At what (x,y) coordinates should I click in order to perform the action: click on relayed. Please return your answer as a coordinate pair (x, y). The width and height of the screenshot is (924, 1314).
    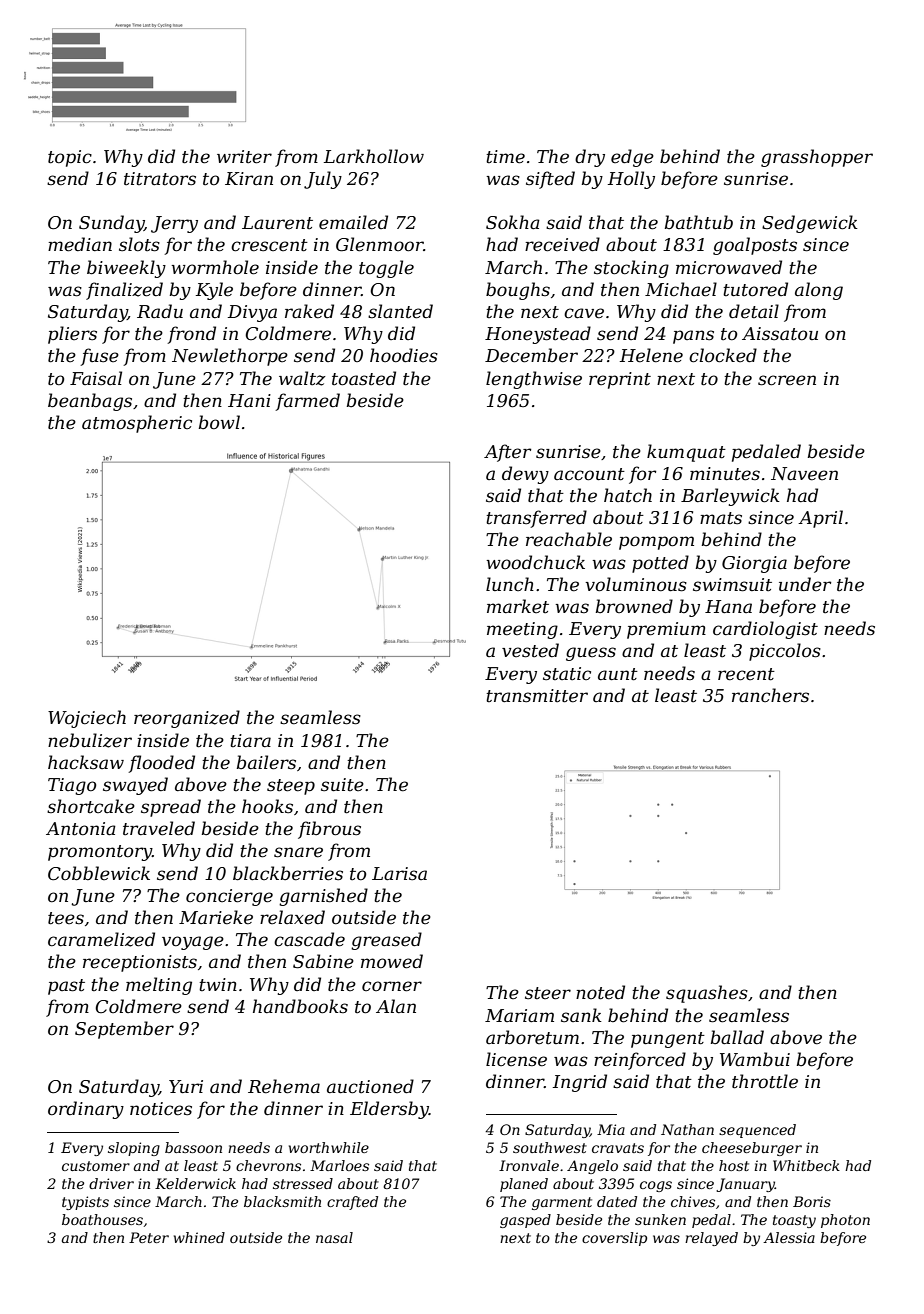
    Looking at the image, I should click on (711, 1239).
